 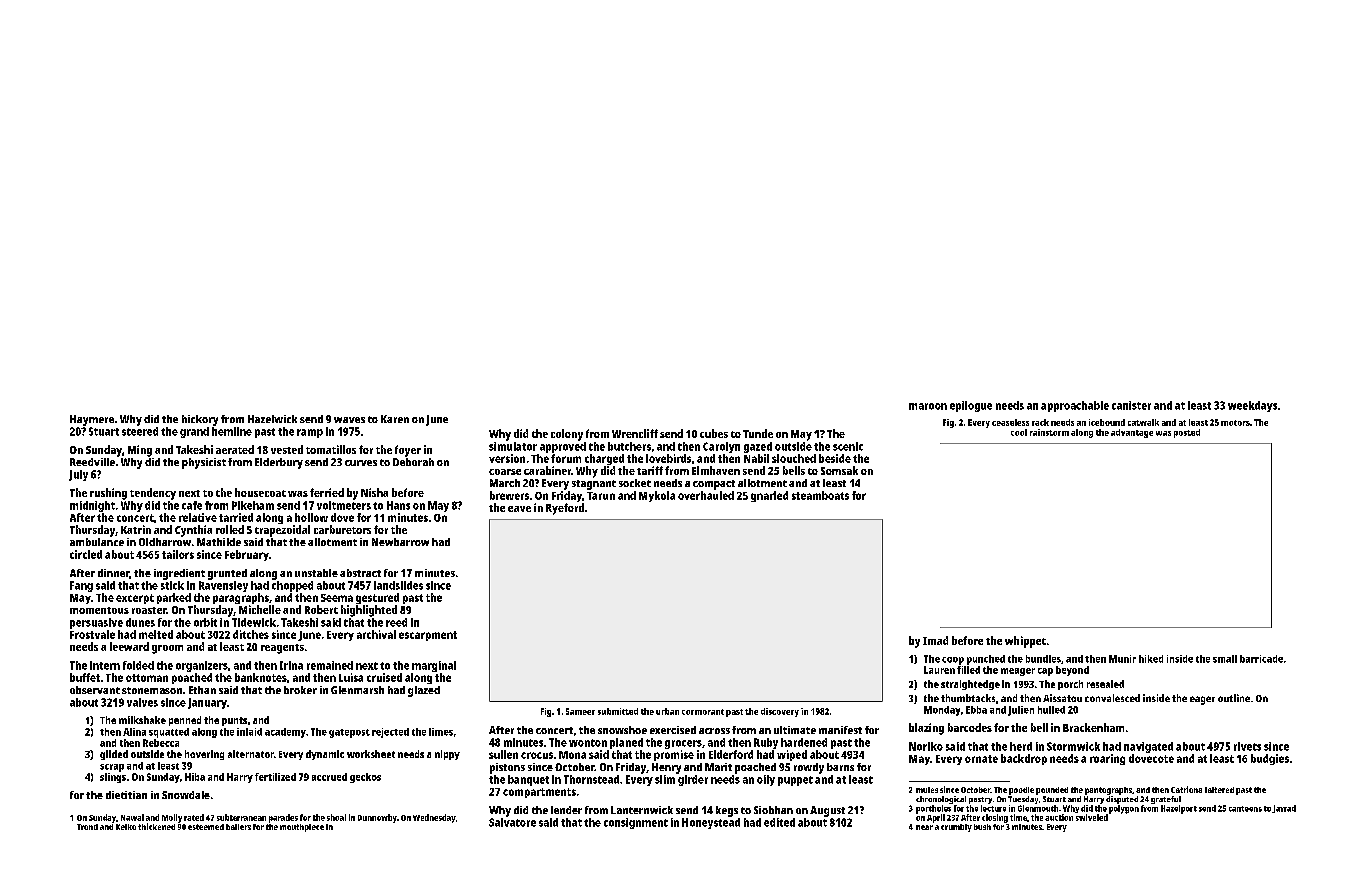 What do you see at coordinates (251, 634) in the screenshot?
I see `ditches` at bounding box center [251, 634].
